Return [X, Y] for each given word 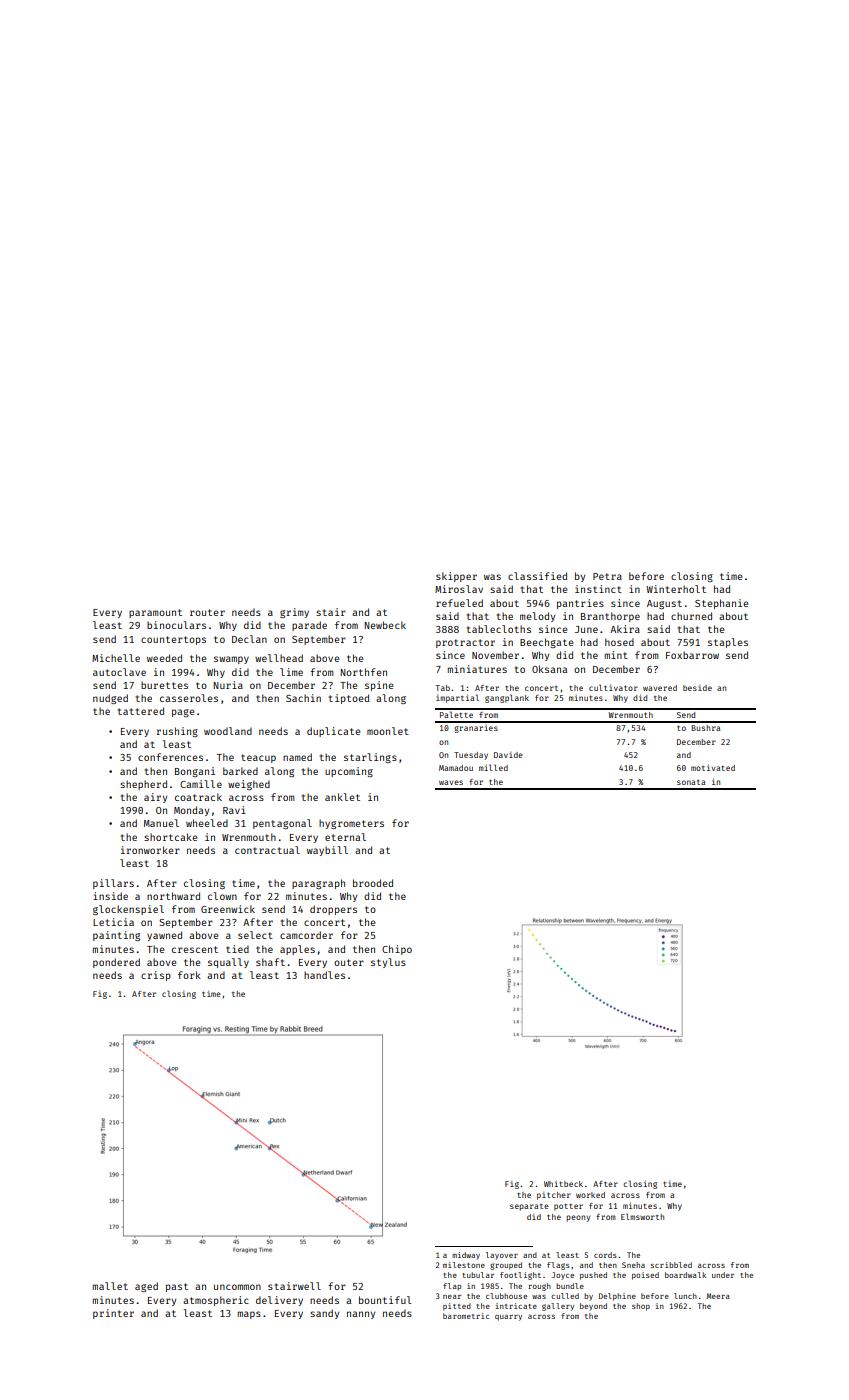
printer [113, 1314]
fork [189, 975]
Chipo [397, 950]
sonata [691, 782]
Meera [718, 1296]
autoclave [119, 672]
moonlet [388, 731]
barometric [466, 1316]
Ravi [234, 810]
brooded [373, 883]
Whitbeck [563, 1184]
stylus [388, 963]
